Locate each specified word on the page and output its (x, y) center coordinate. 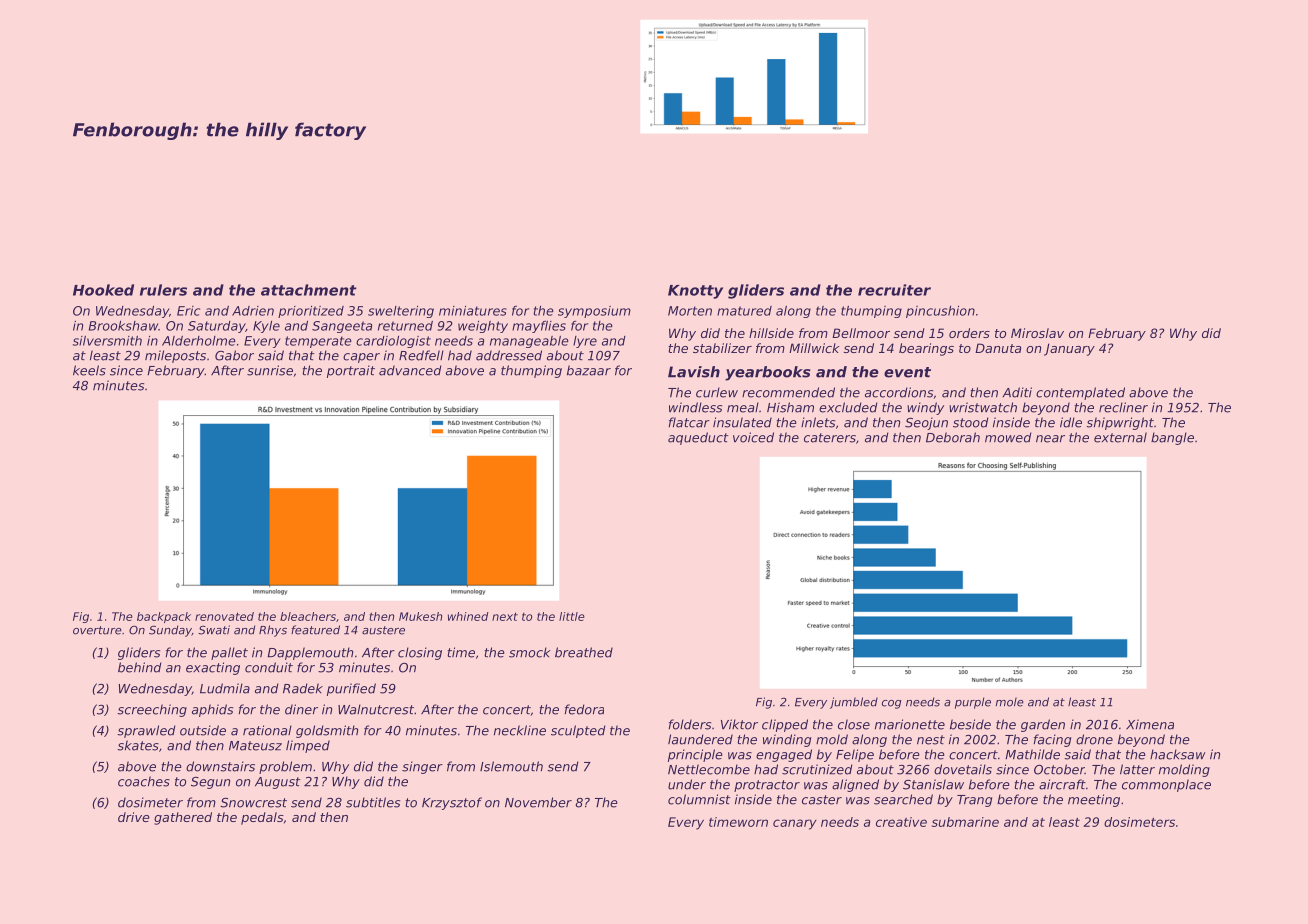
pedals (262, 818)
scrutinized (817, 769)
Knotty (695, 292)
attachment (308, 290)
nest (931, 740)
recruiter (894, 290)
